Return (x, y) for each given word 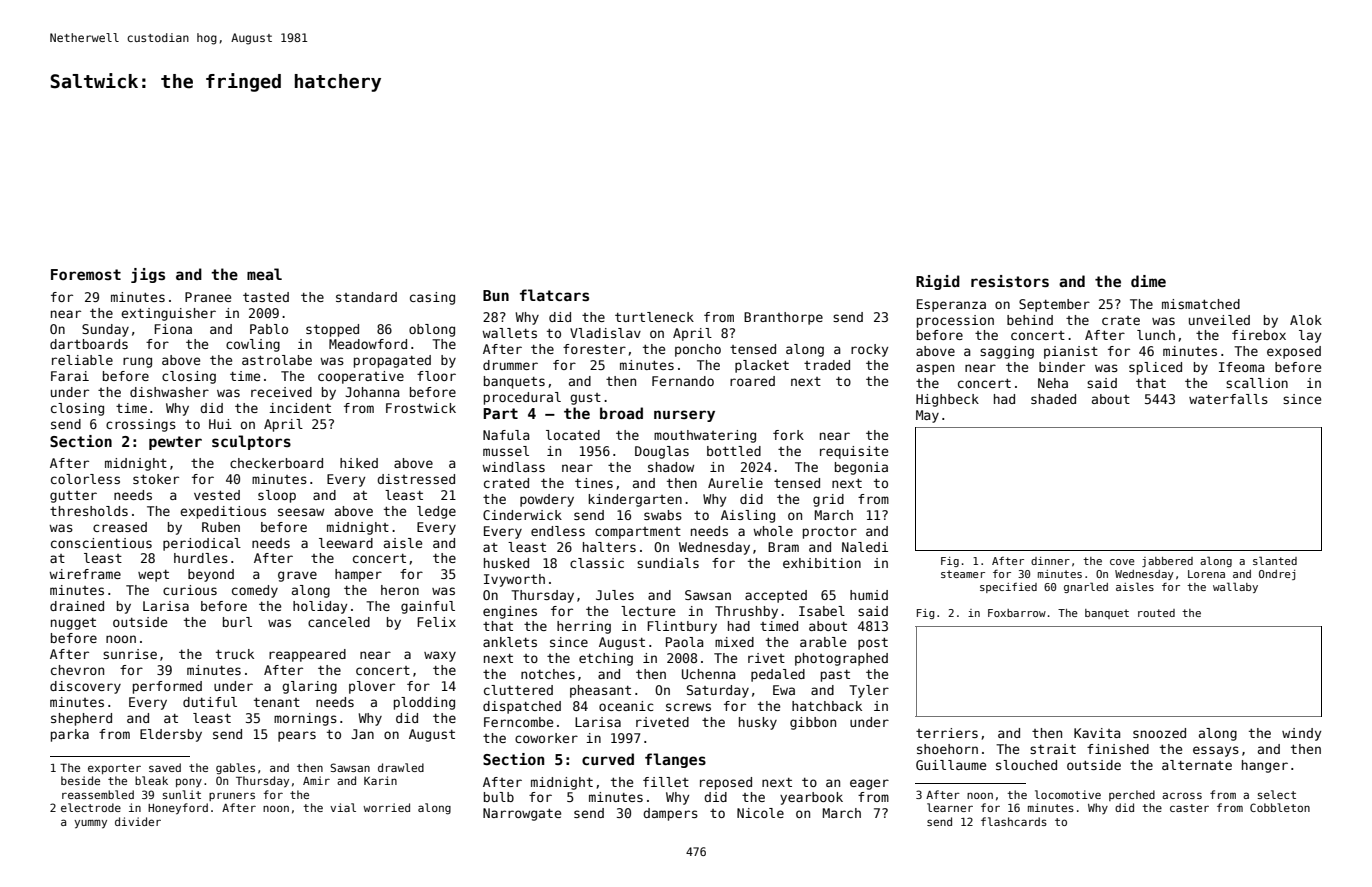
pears (297, 736)
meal (264, 274)
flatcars (554, 295)
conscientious (101, 543)
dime (1148, 281)
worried (386, 807)
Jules (615, 595)
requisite (854, 452)
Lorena (1206, 574)
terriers (947, 733)
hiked (359, 463)
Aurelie (735, 483)
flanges (675, 760)
